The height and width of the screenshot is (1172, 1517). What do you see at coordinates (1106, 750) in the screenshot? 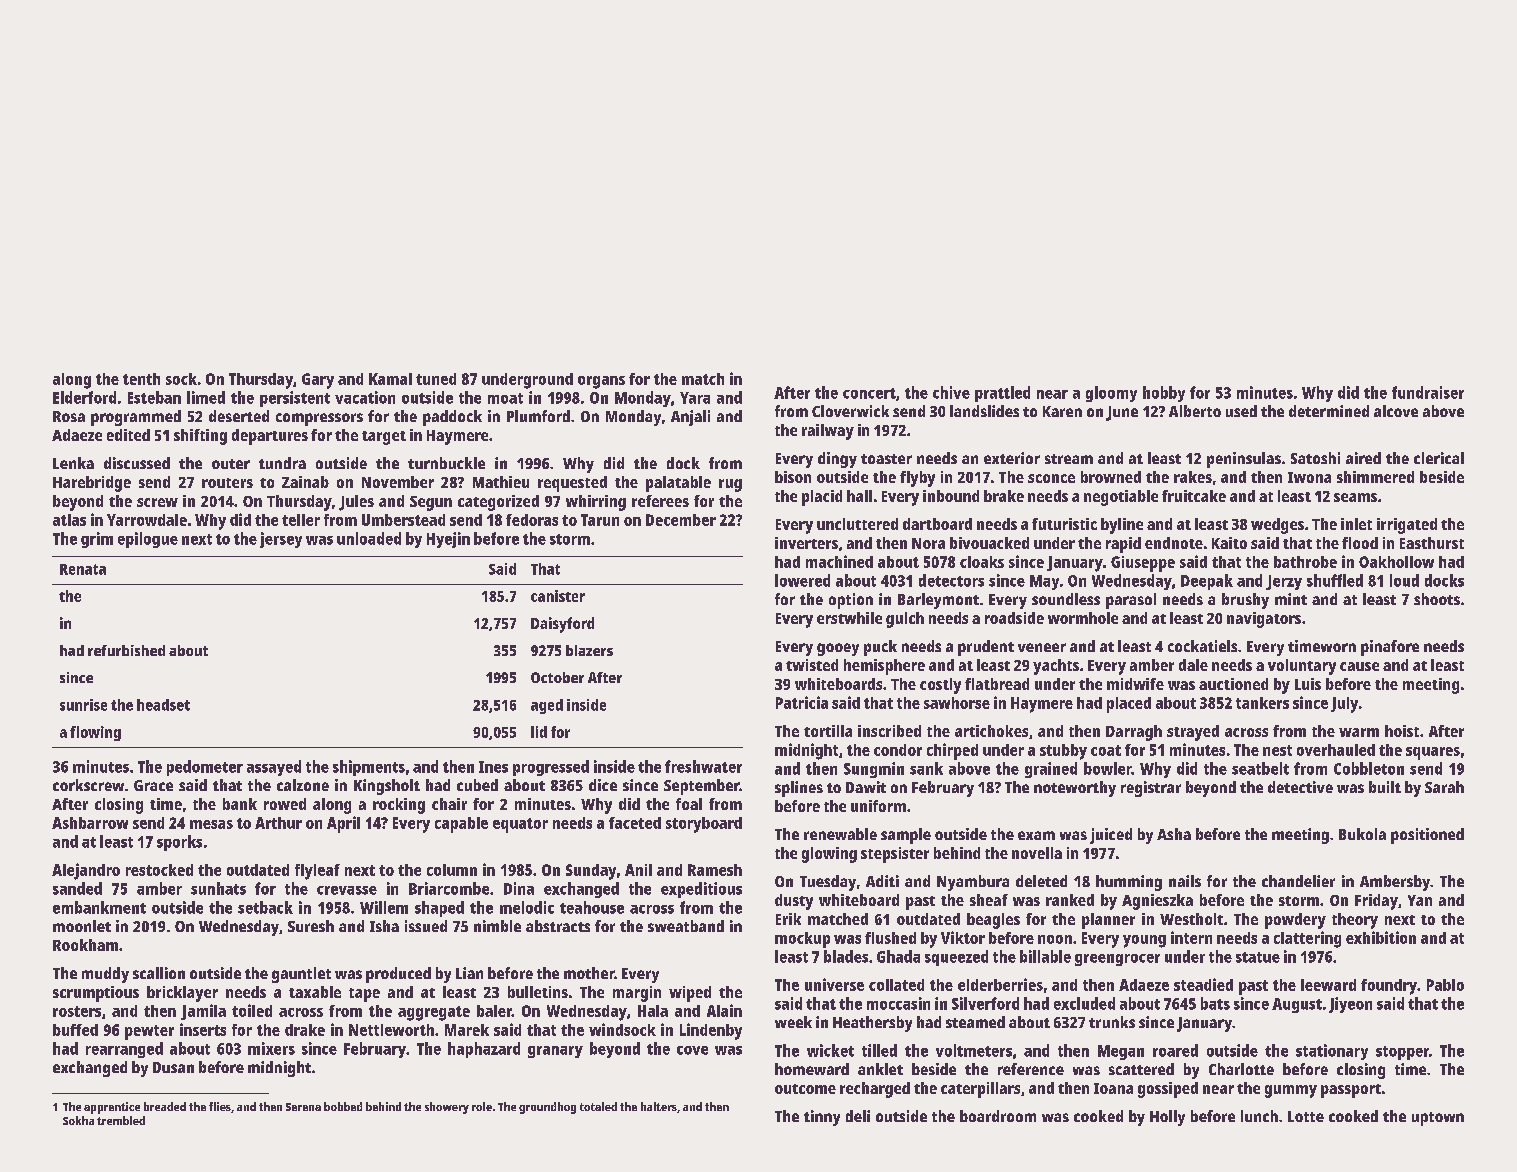
I see `coat` at bounding box center [1106, 750].
